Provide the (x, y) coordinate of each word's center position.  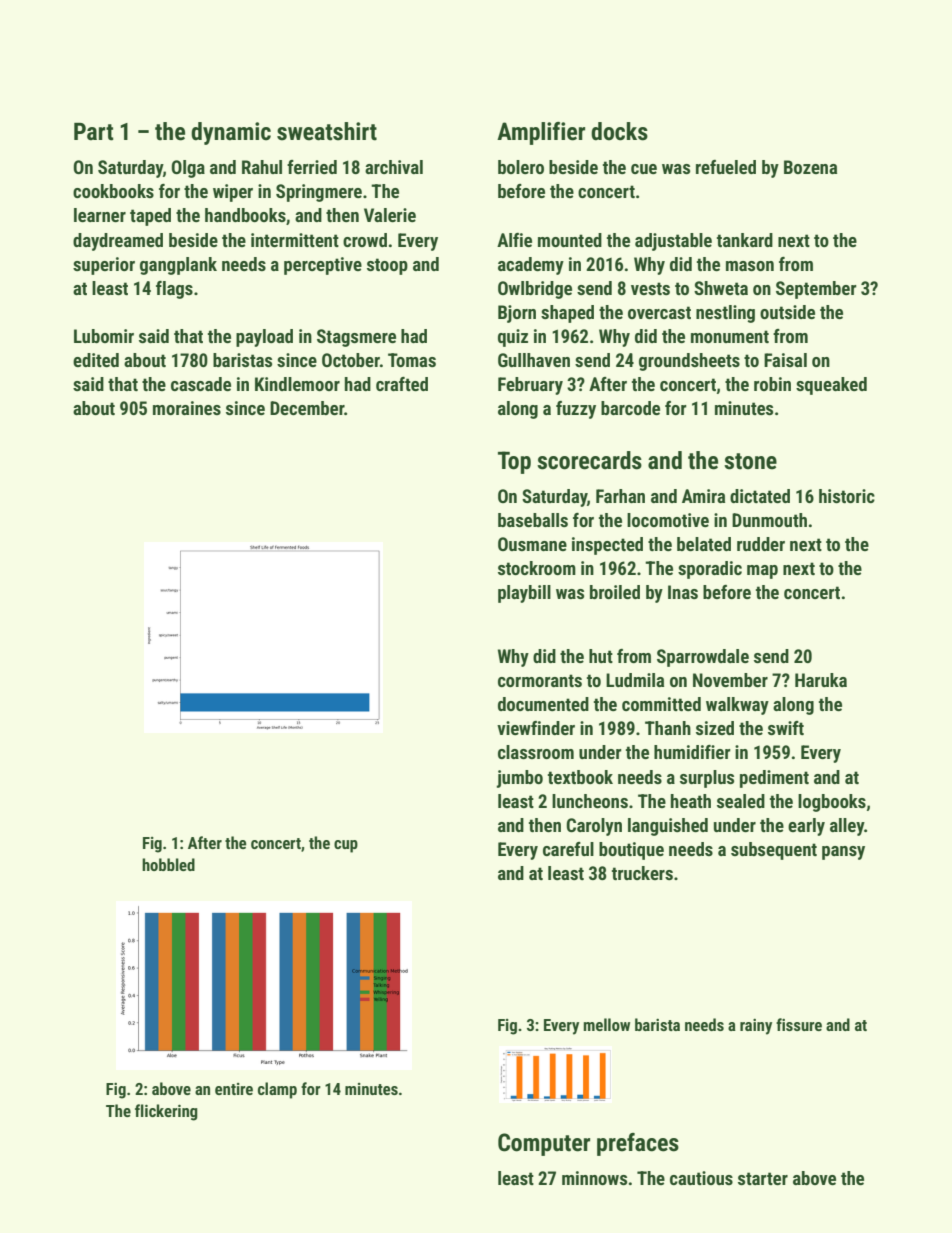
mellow (607, 1024)
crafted (402, 384)
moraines (187, 408)
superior (104, 266)
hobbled (168, 864)
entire (234, 1089)
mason (750, 266)
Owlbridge (535, 290)
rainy (756, 1027)
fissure (799, 1024)
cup (346, 846)
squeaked (831, 386)
